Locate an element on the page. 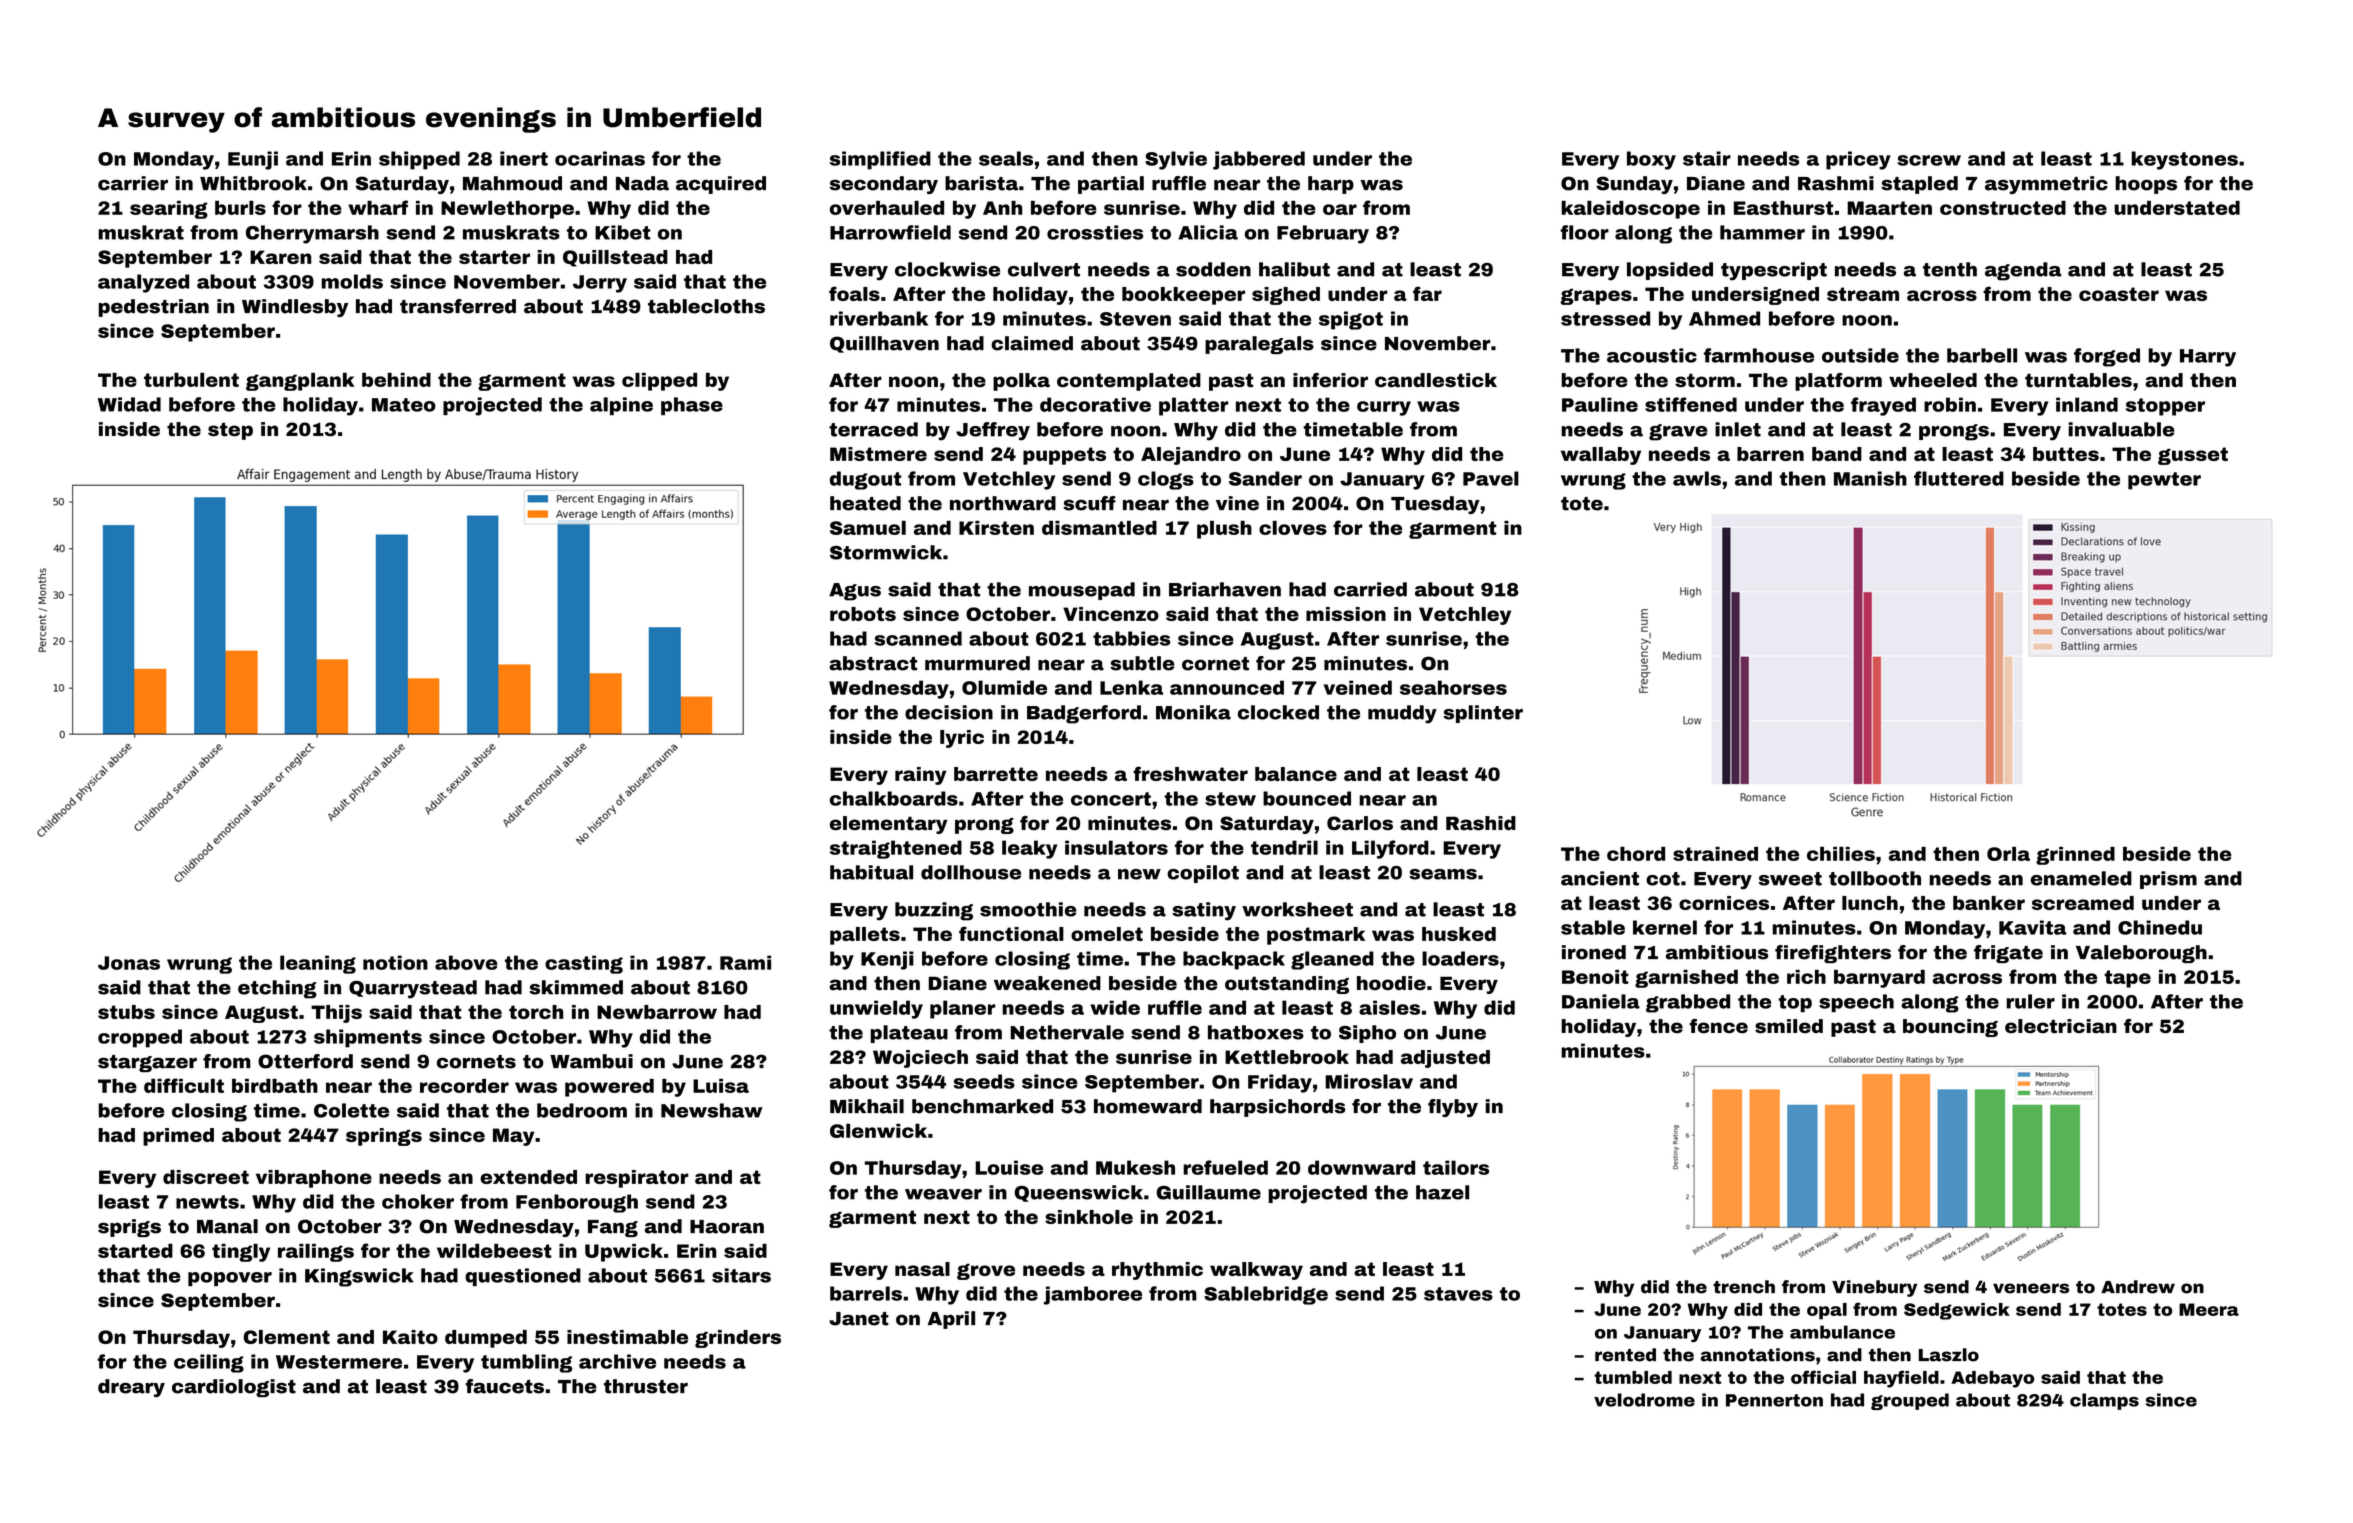  analyzed is located at coordinates (143, 283).
